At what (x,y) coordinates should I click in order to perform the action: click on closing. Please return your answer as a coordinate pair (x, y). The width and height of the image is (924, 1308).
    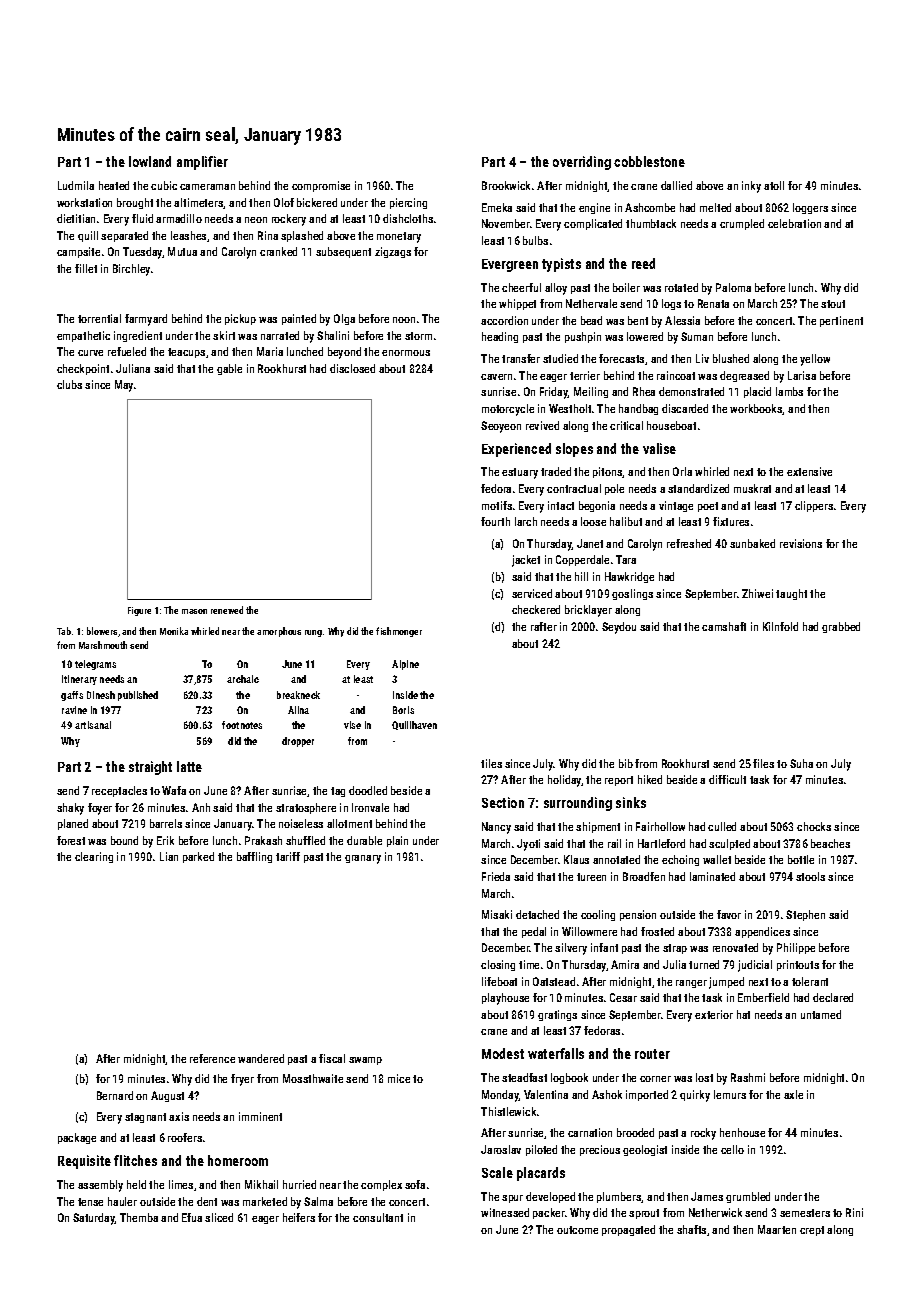
    Looking at the image, I should click on (498, 965).
